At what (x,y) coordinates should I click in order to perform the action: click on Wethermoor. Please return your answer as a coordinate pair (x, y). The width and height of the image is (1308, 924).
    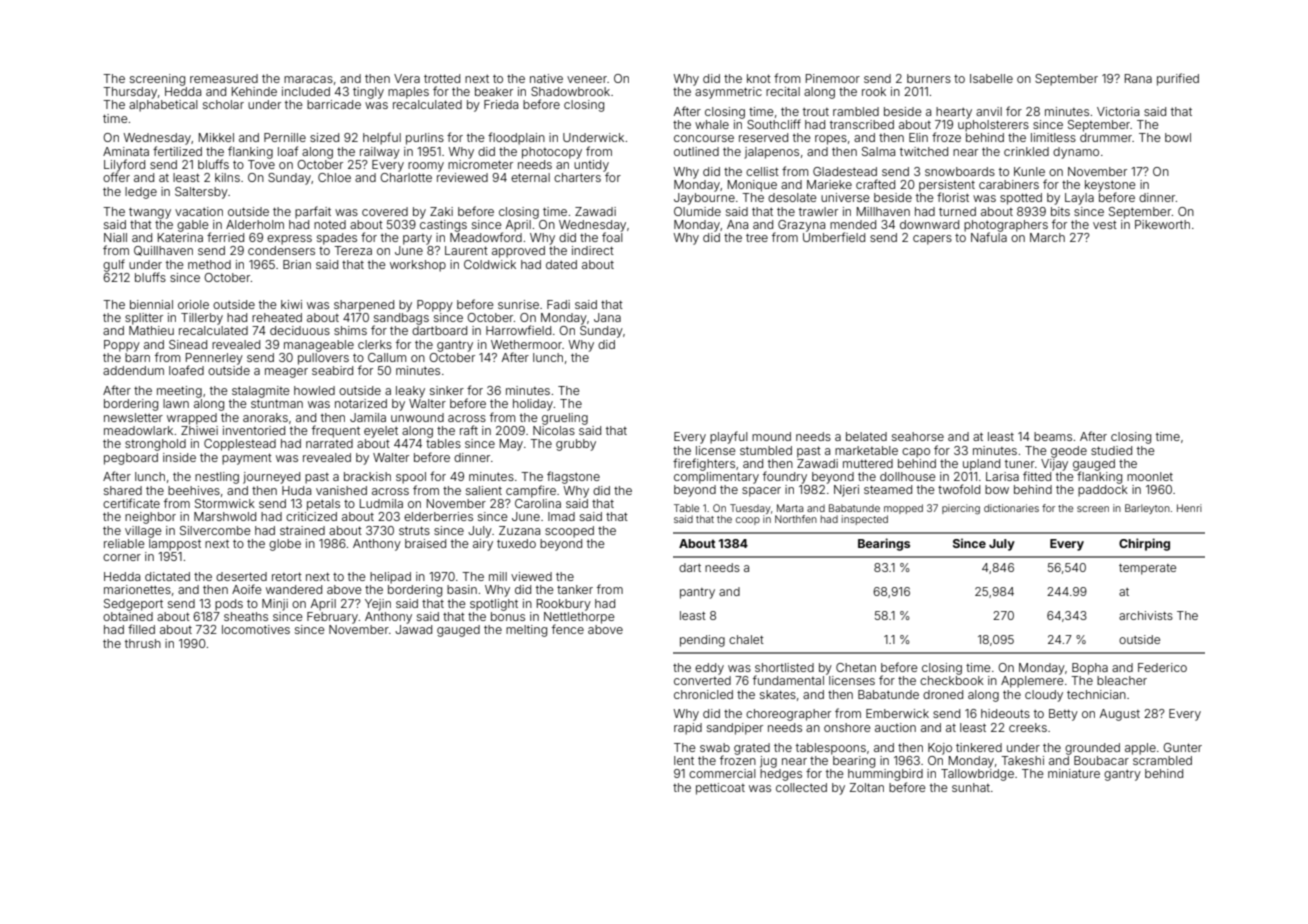
    Looking at the image, I should click on (526, 344).
